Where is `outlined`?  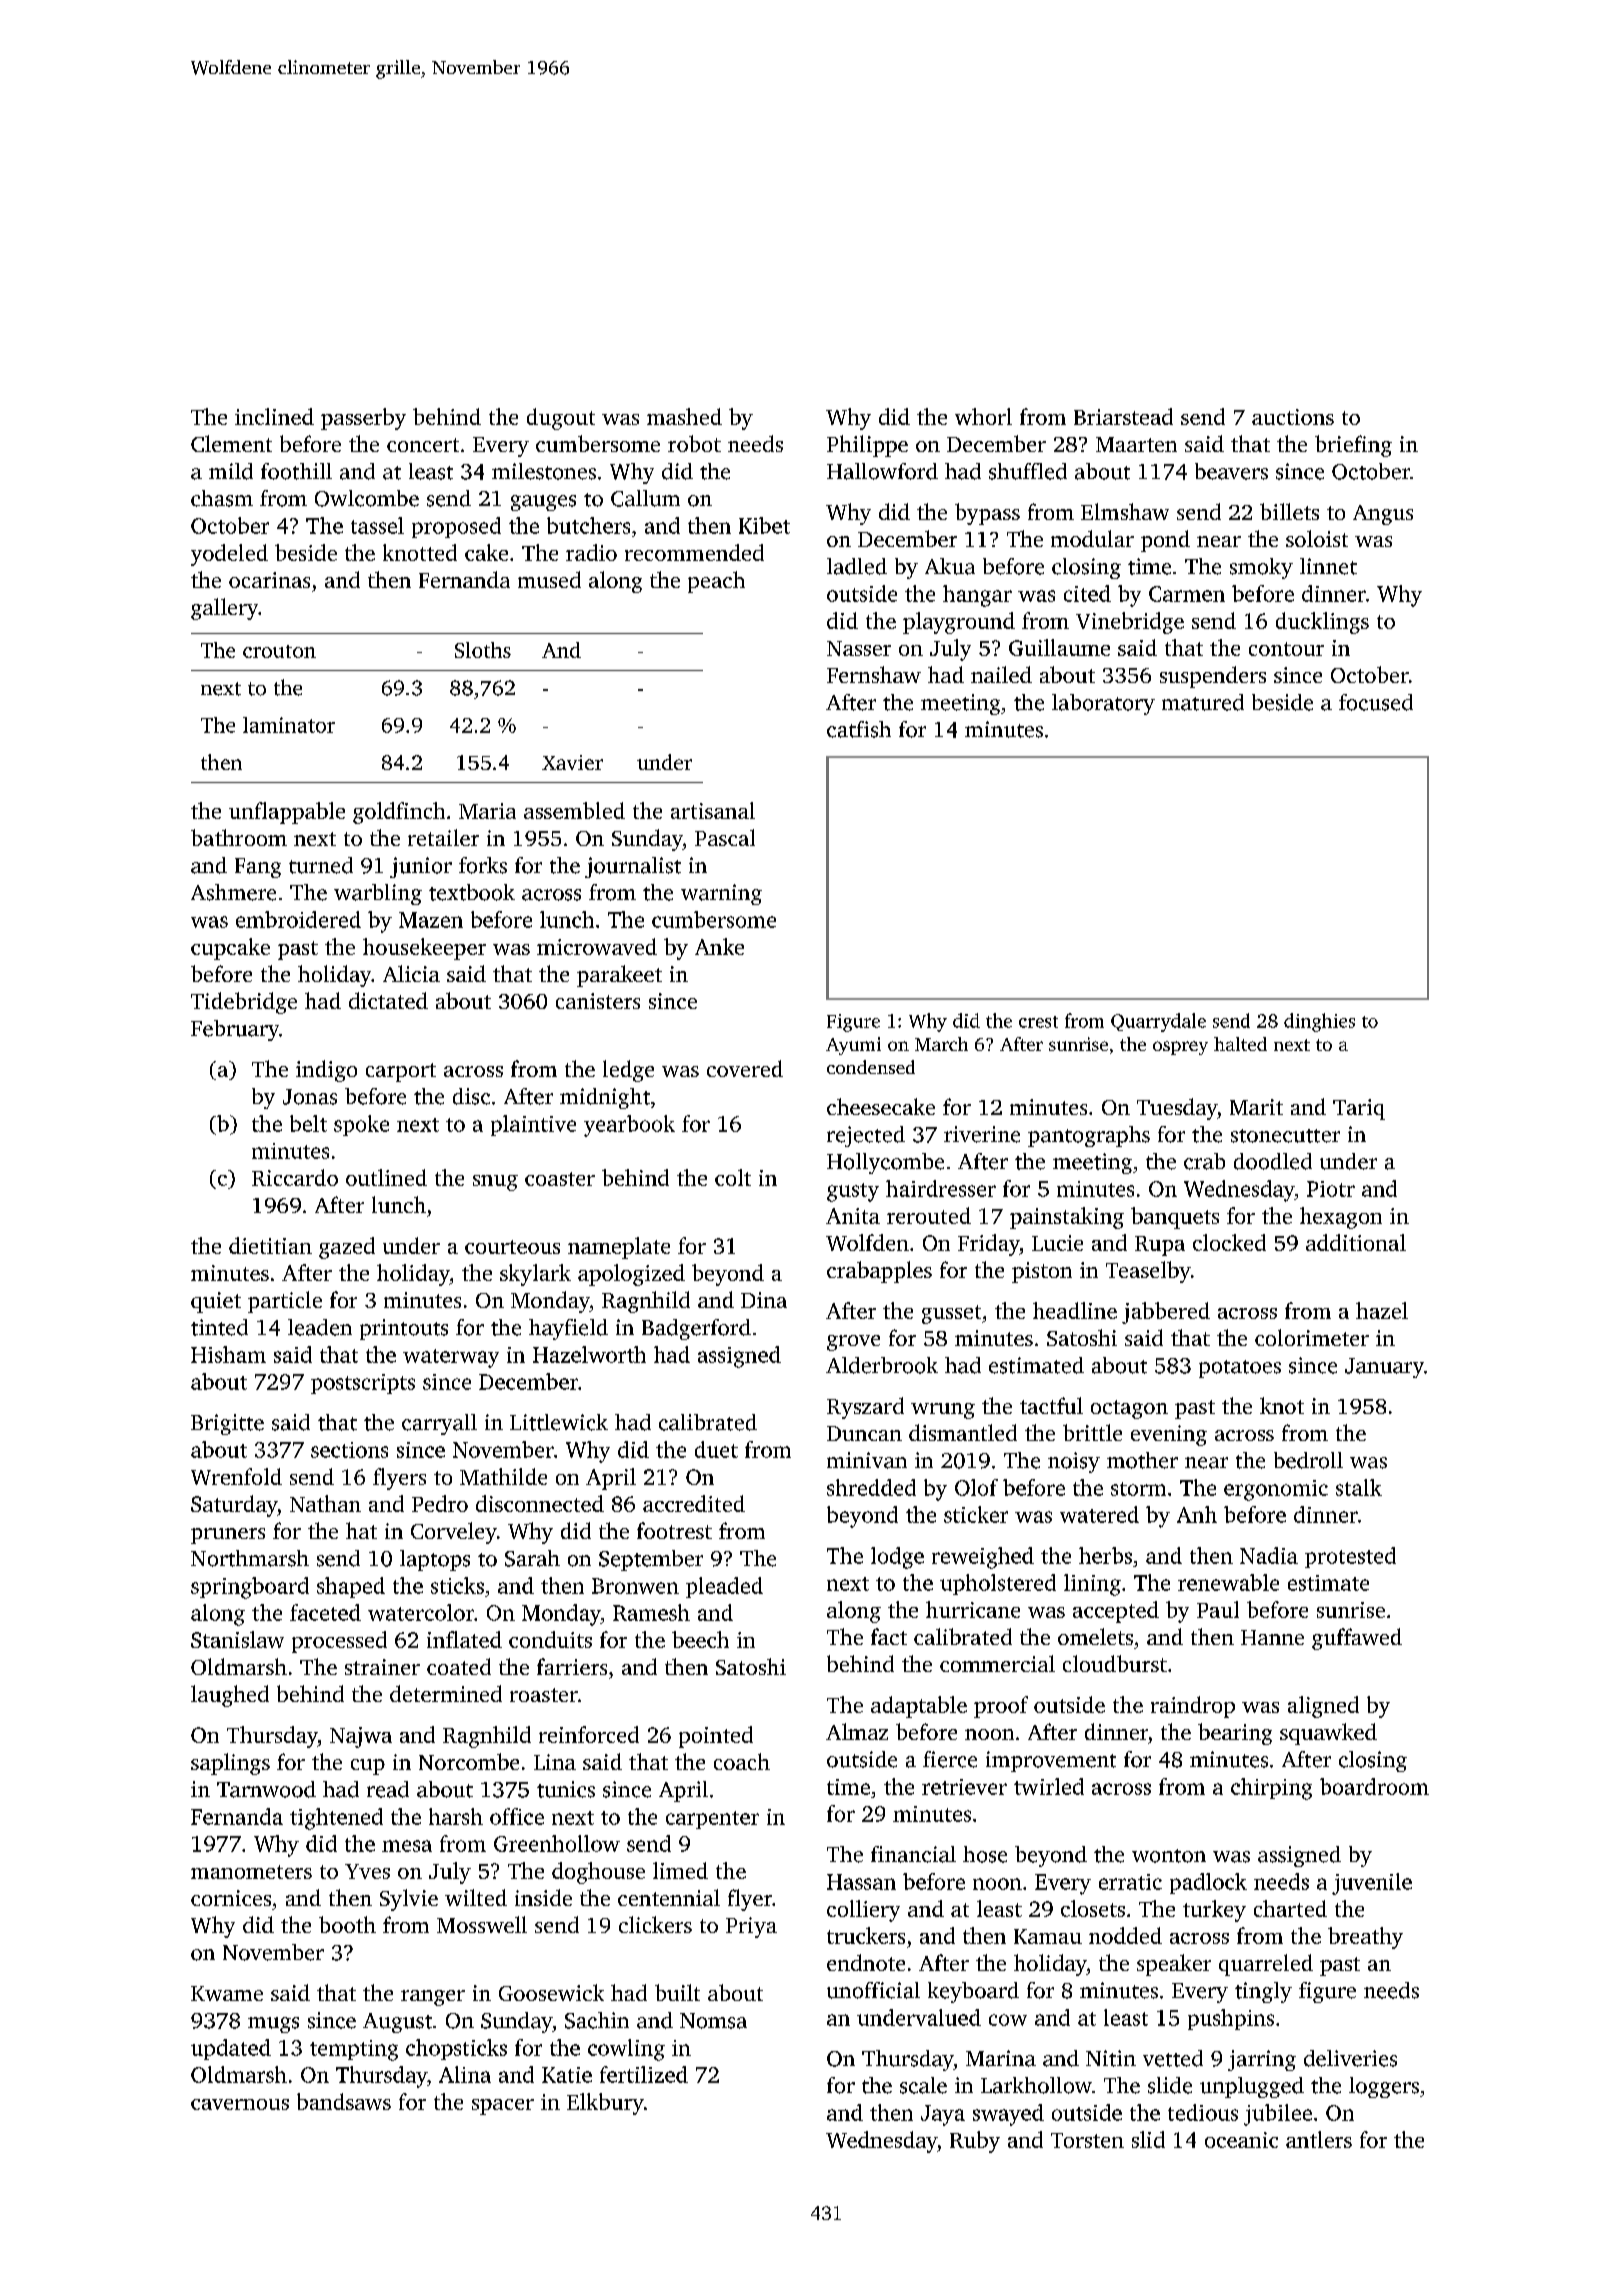
outlined is located at coordinates (386, 1177).
